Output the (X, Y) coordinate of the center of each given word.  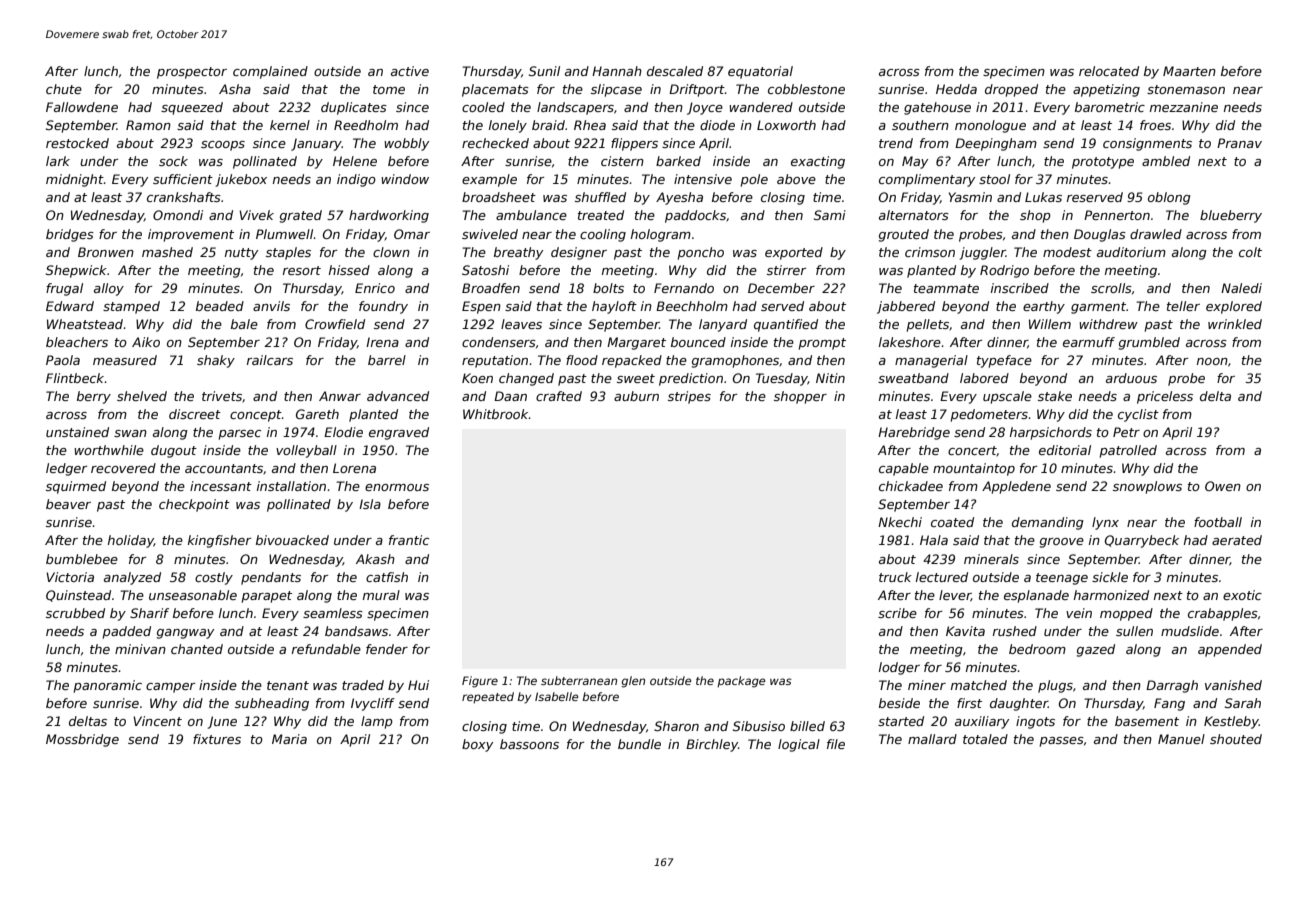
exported (794, 253)
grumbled (1149, 343)
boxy (477, 745)
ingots (1035, 722)
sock (173, 161)
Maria (289, 739)
